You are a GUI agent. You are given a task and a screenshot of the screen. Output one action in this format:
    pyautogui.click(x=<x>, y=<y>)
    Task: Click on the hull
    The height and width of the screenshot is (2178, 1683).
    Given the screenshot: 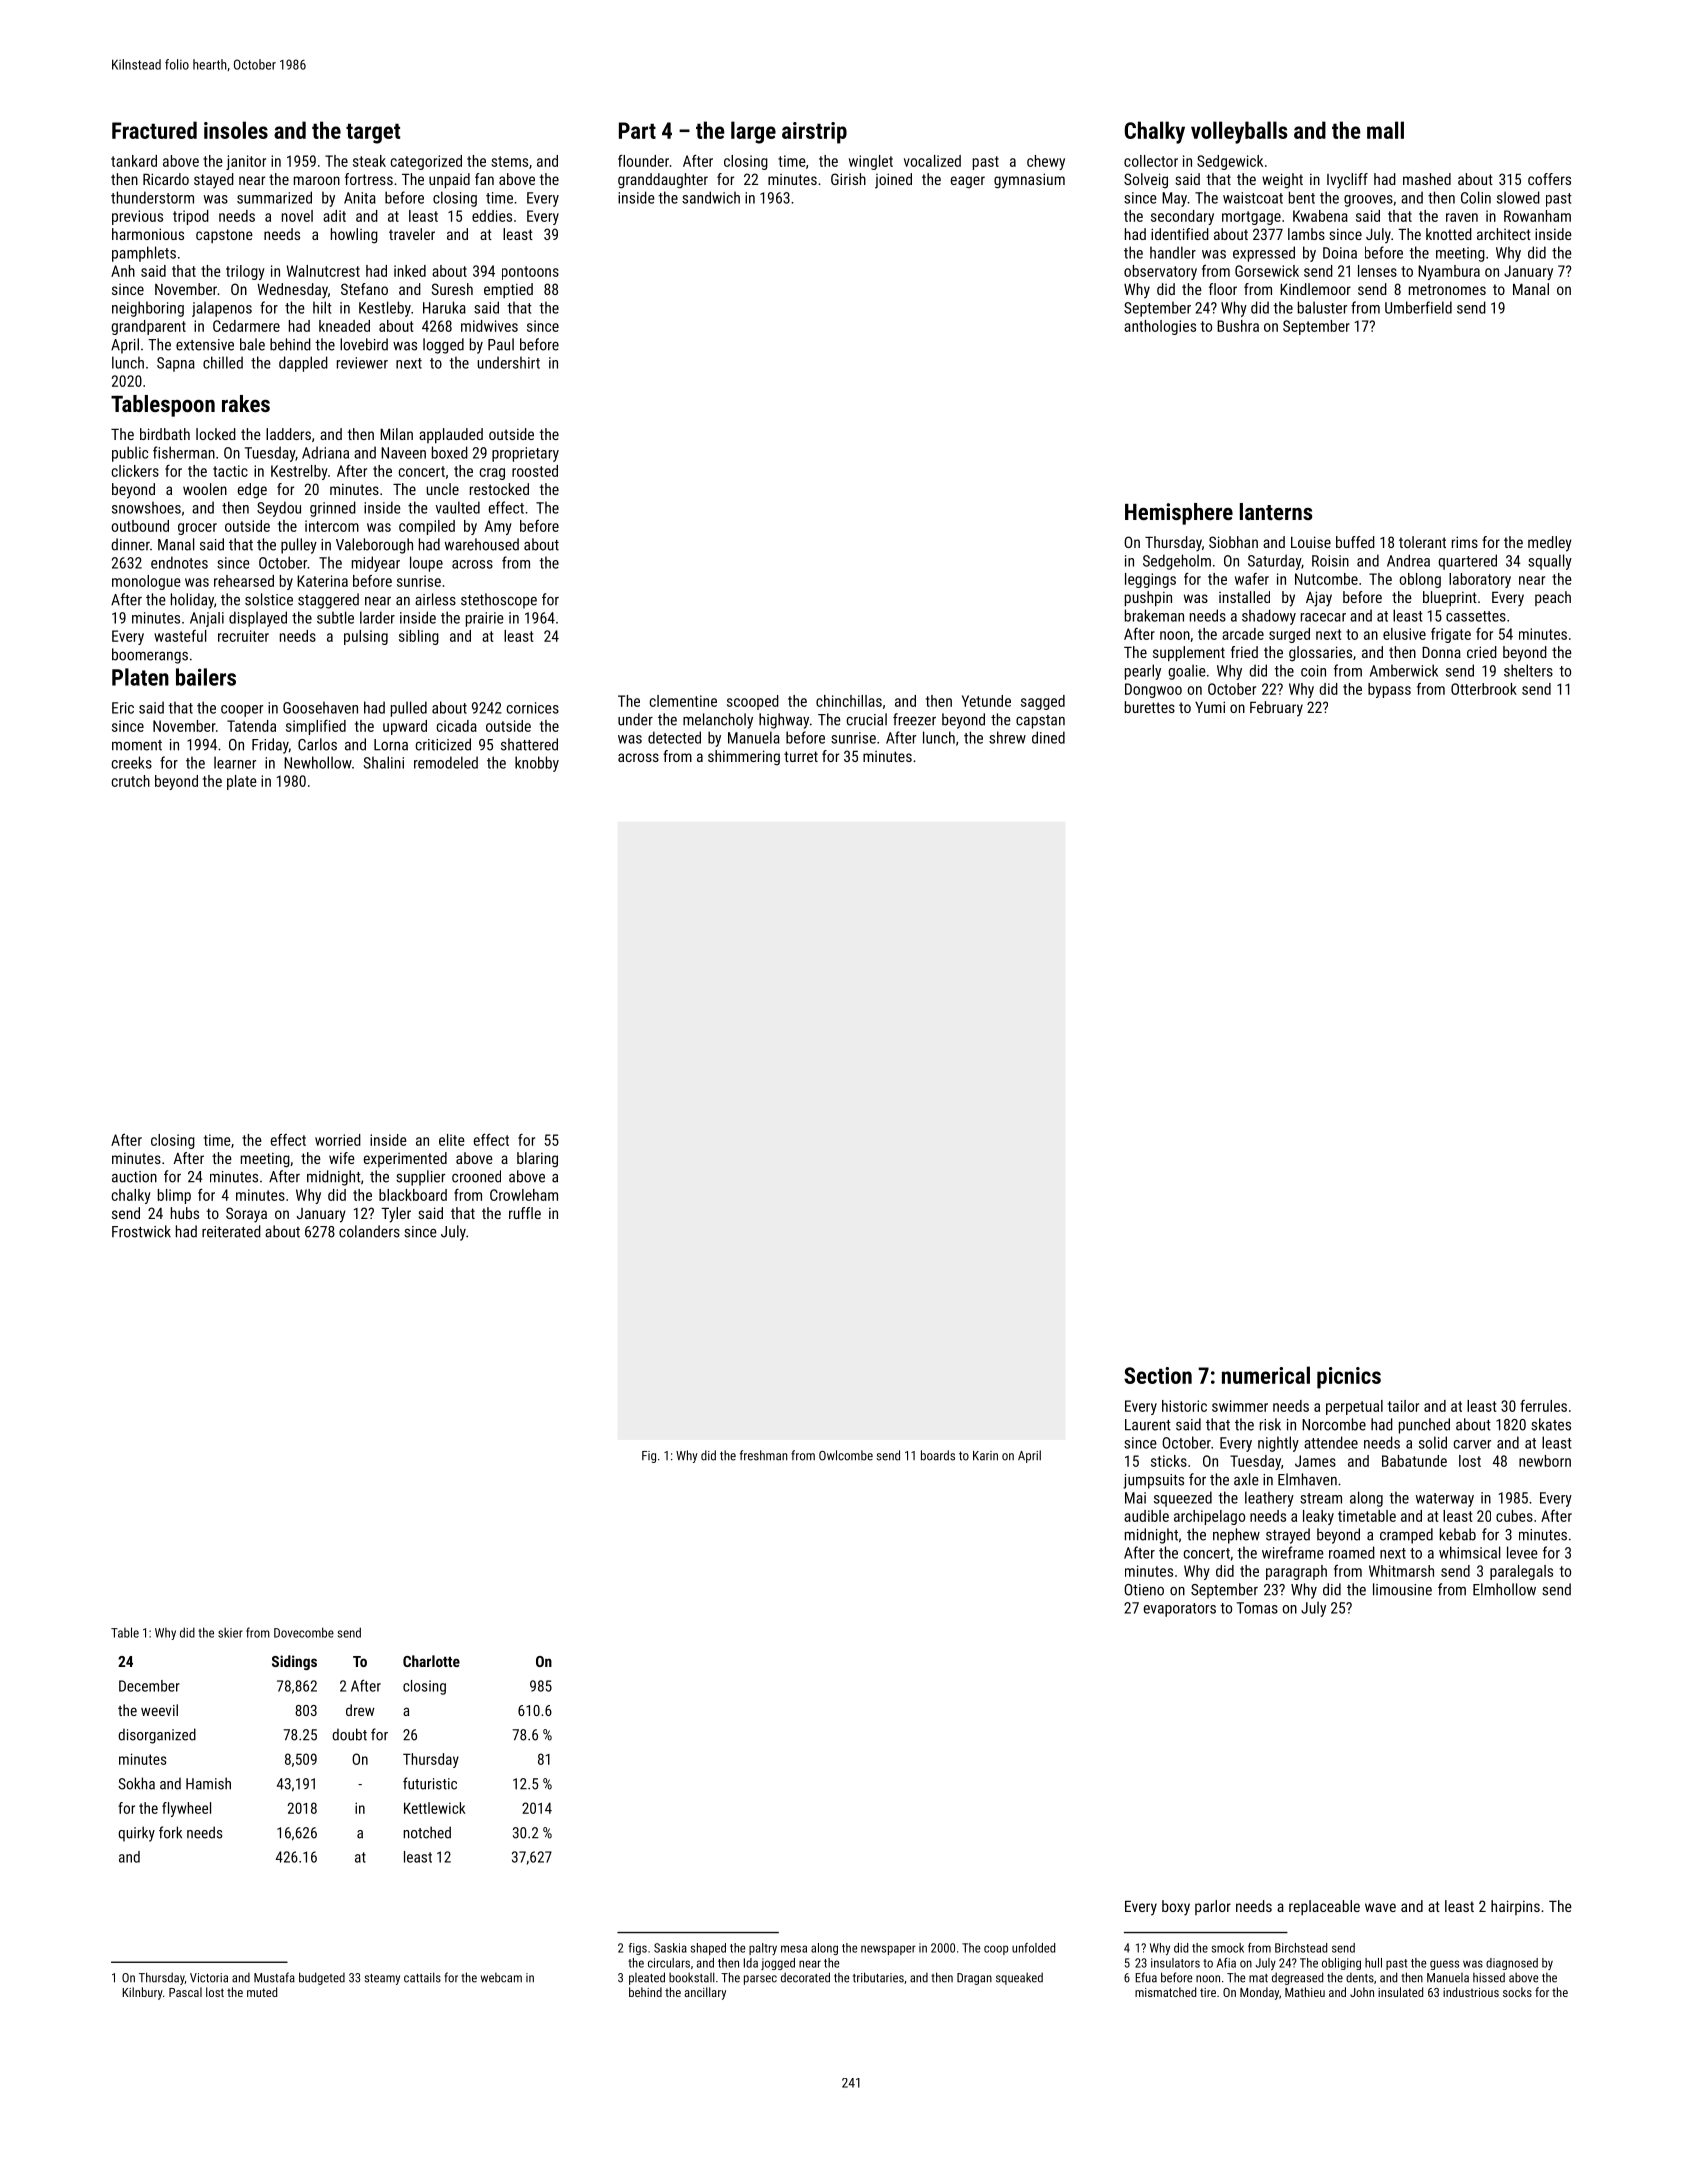 What is the action you would take?
    pyautogui.click(x=1373, y=1963)
